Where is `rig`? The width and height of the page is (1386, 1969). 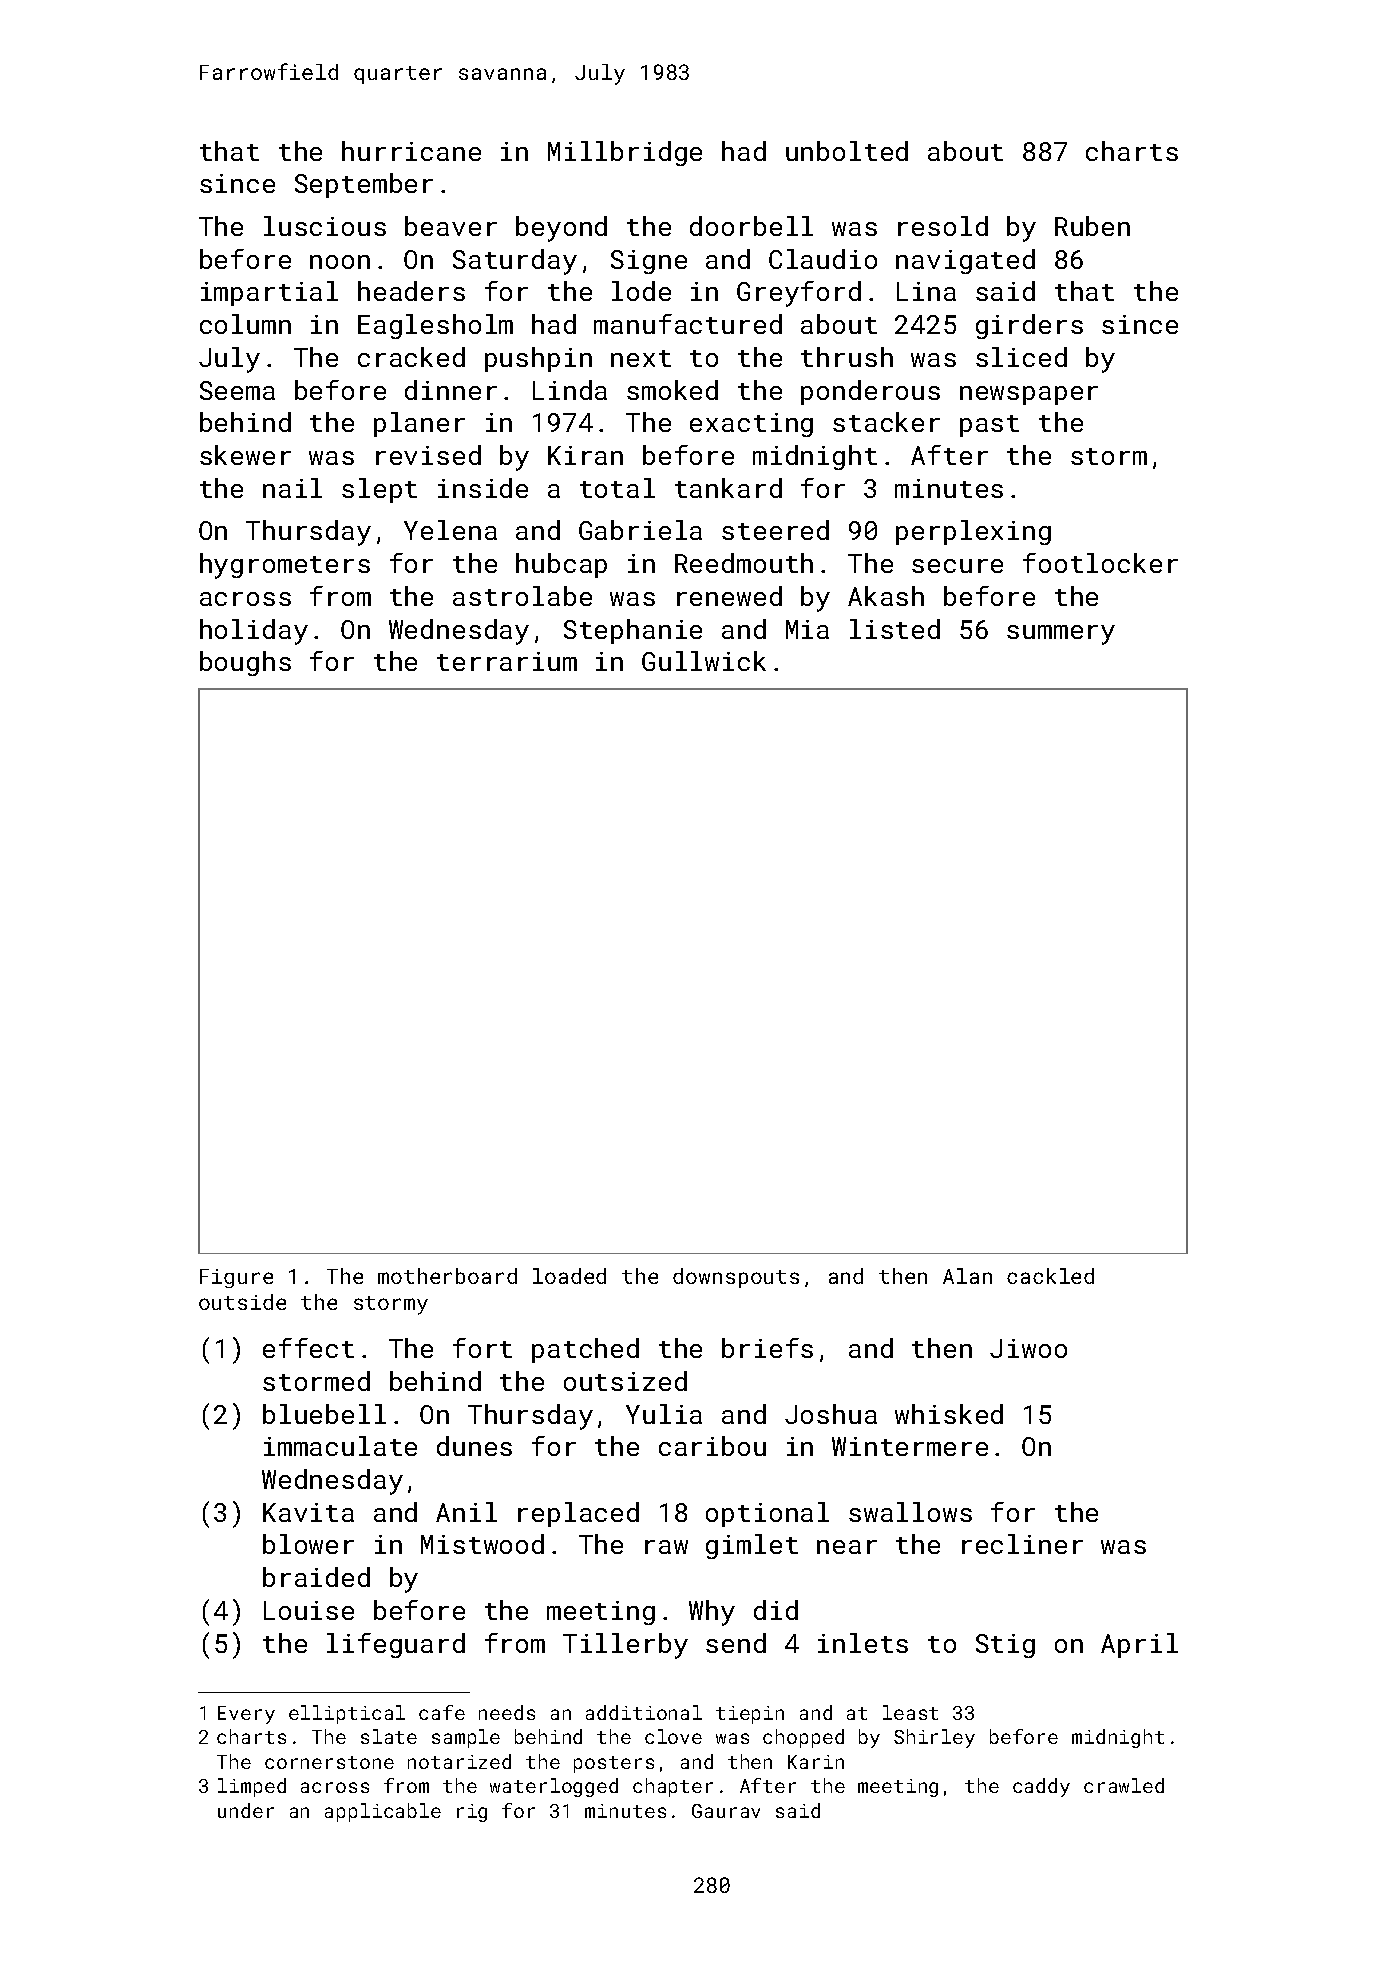 rig is located at coordinates (472, 1813).
